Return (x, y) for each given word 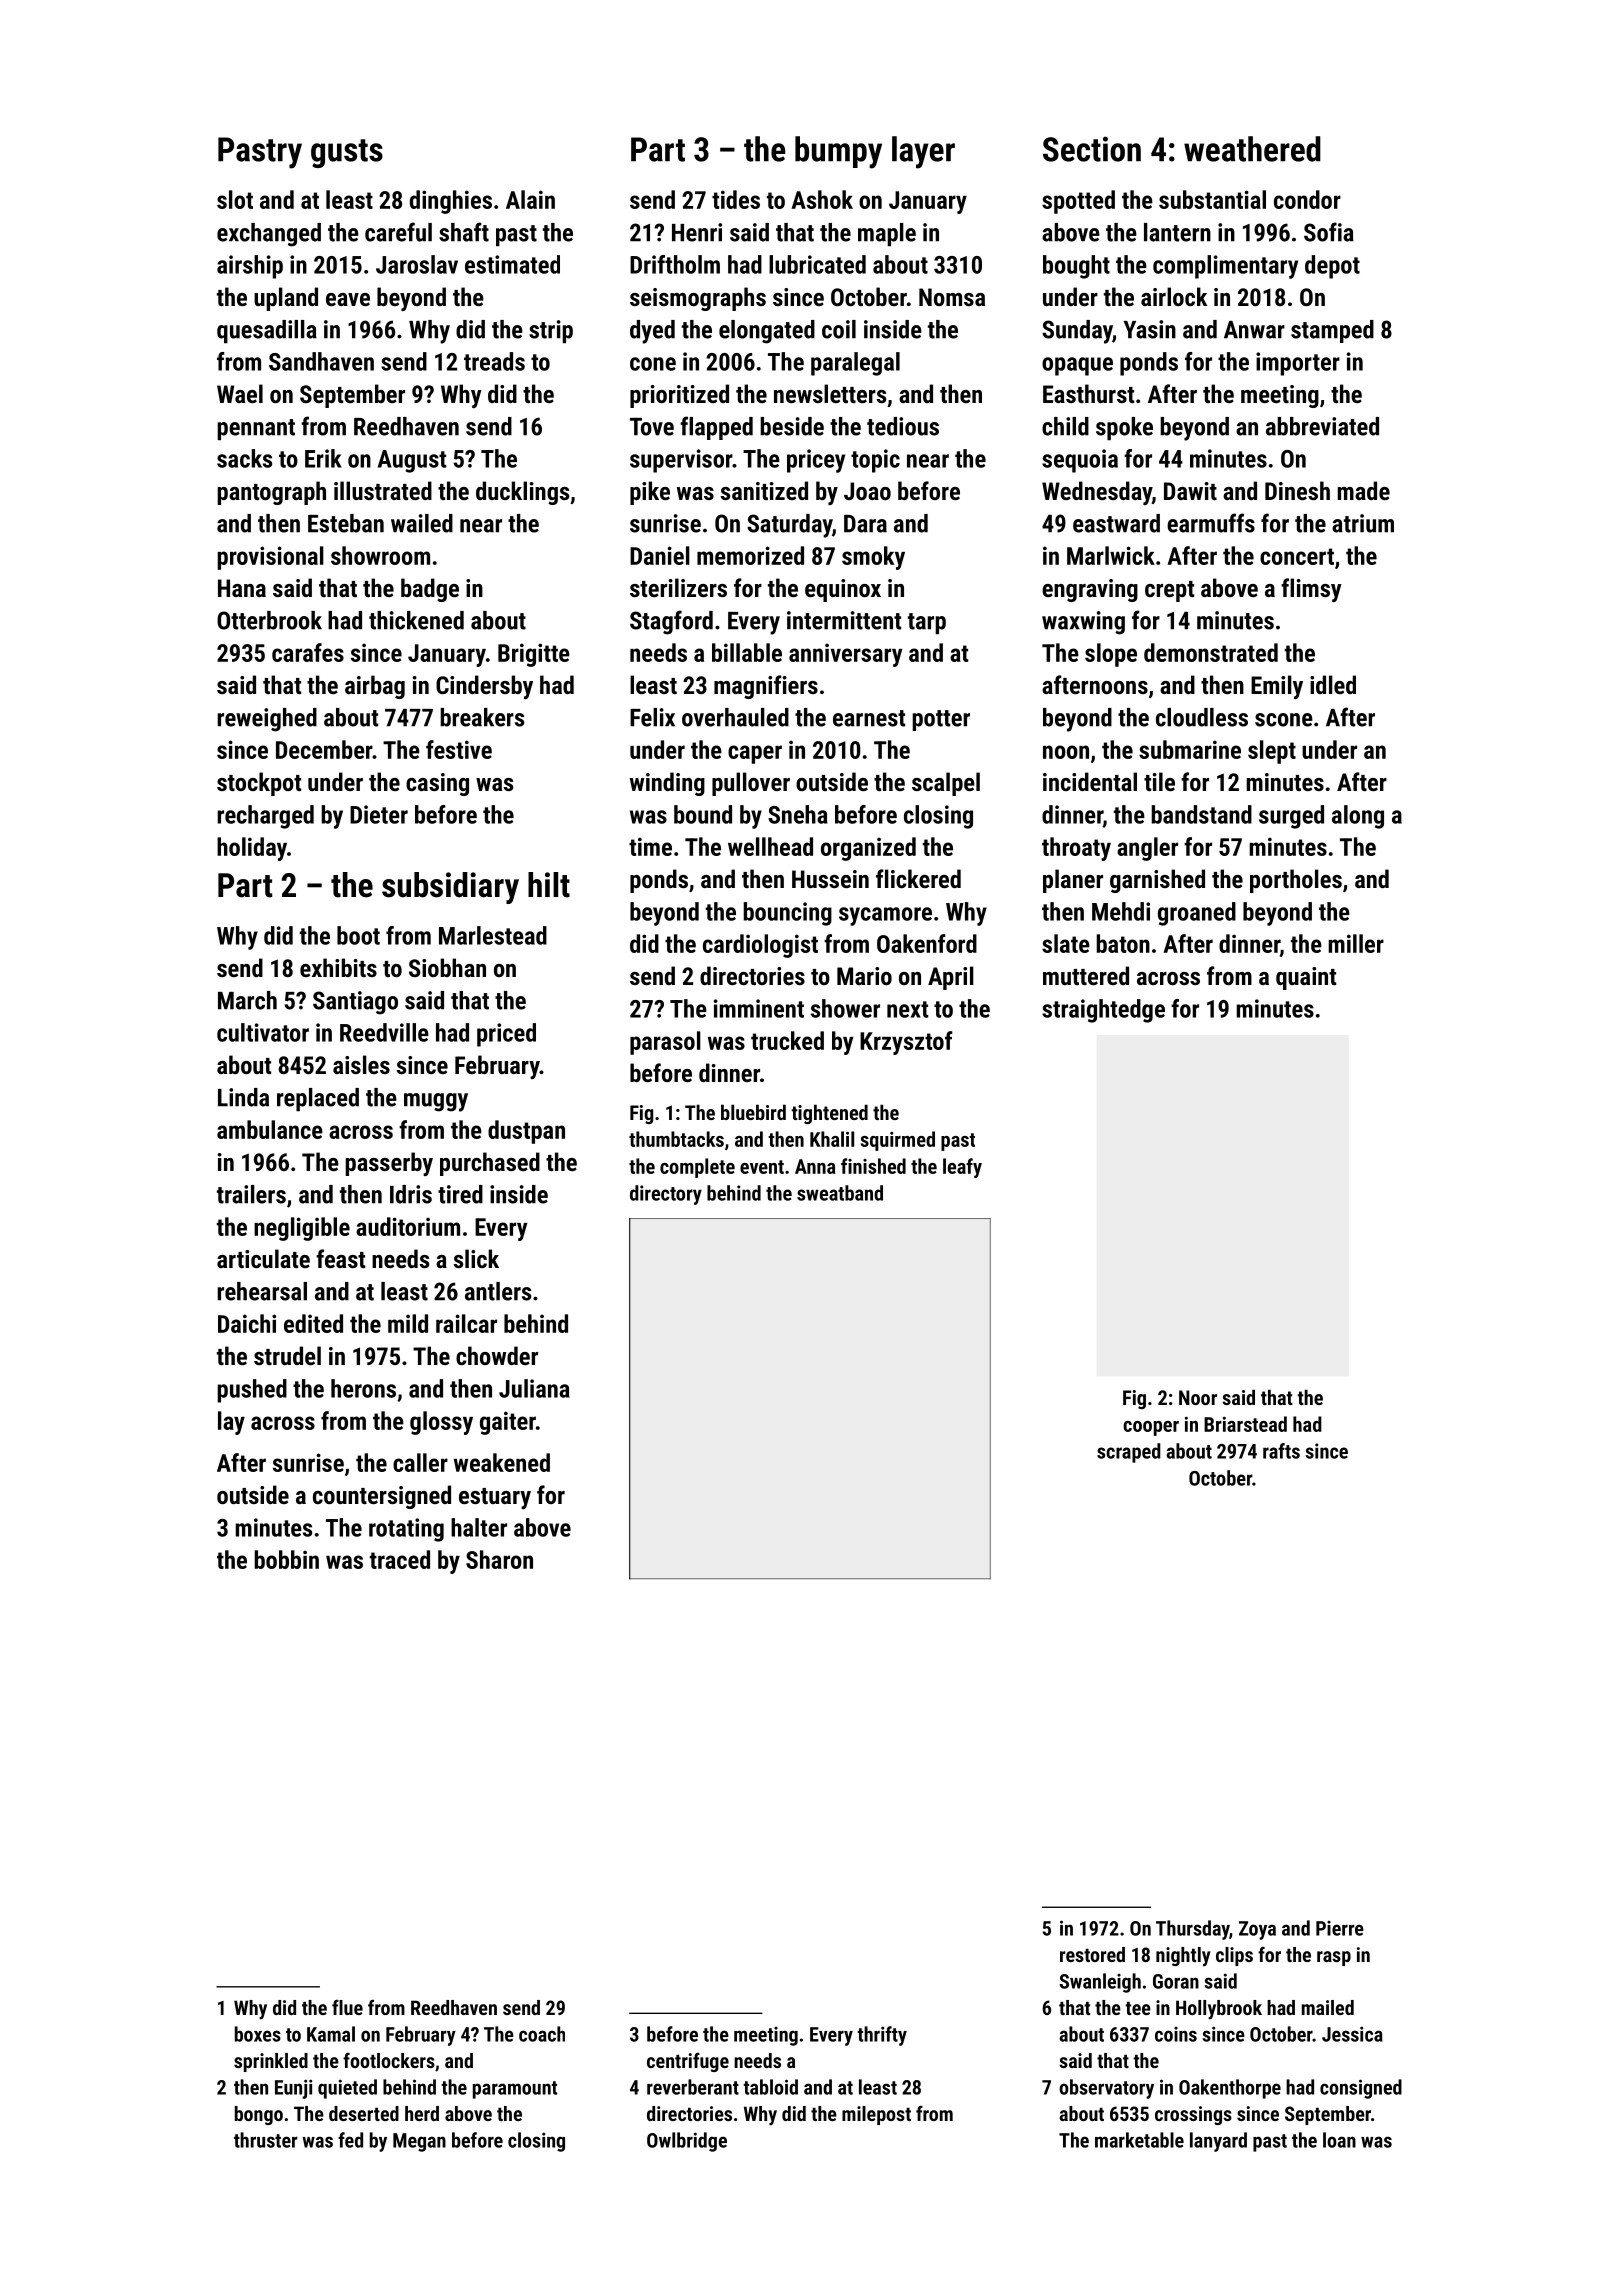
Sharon (499, 1559)
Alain (530, 199)
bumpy (838, 152)
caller (420, 1462)
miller (1356, 943)
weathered (1252, 149)
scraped (1129, 1453)
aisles (361, 1064)
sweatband (840, 1193)
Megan (419, 2142)
